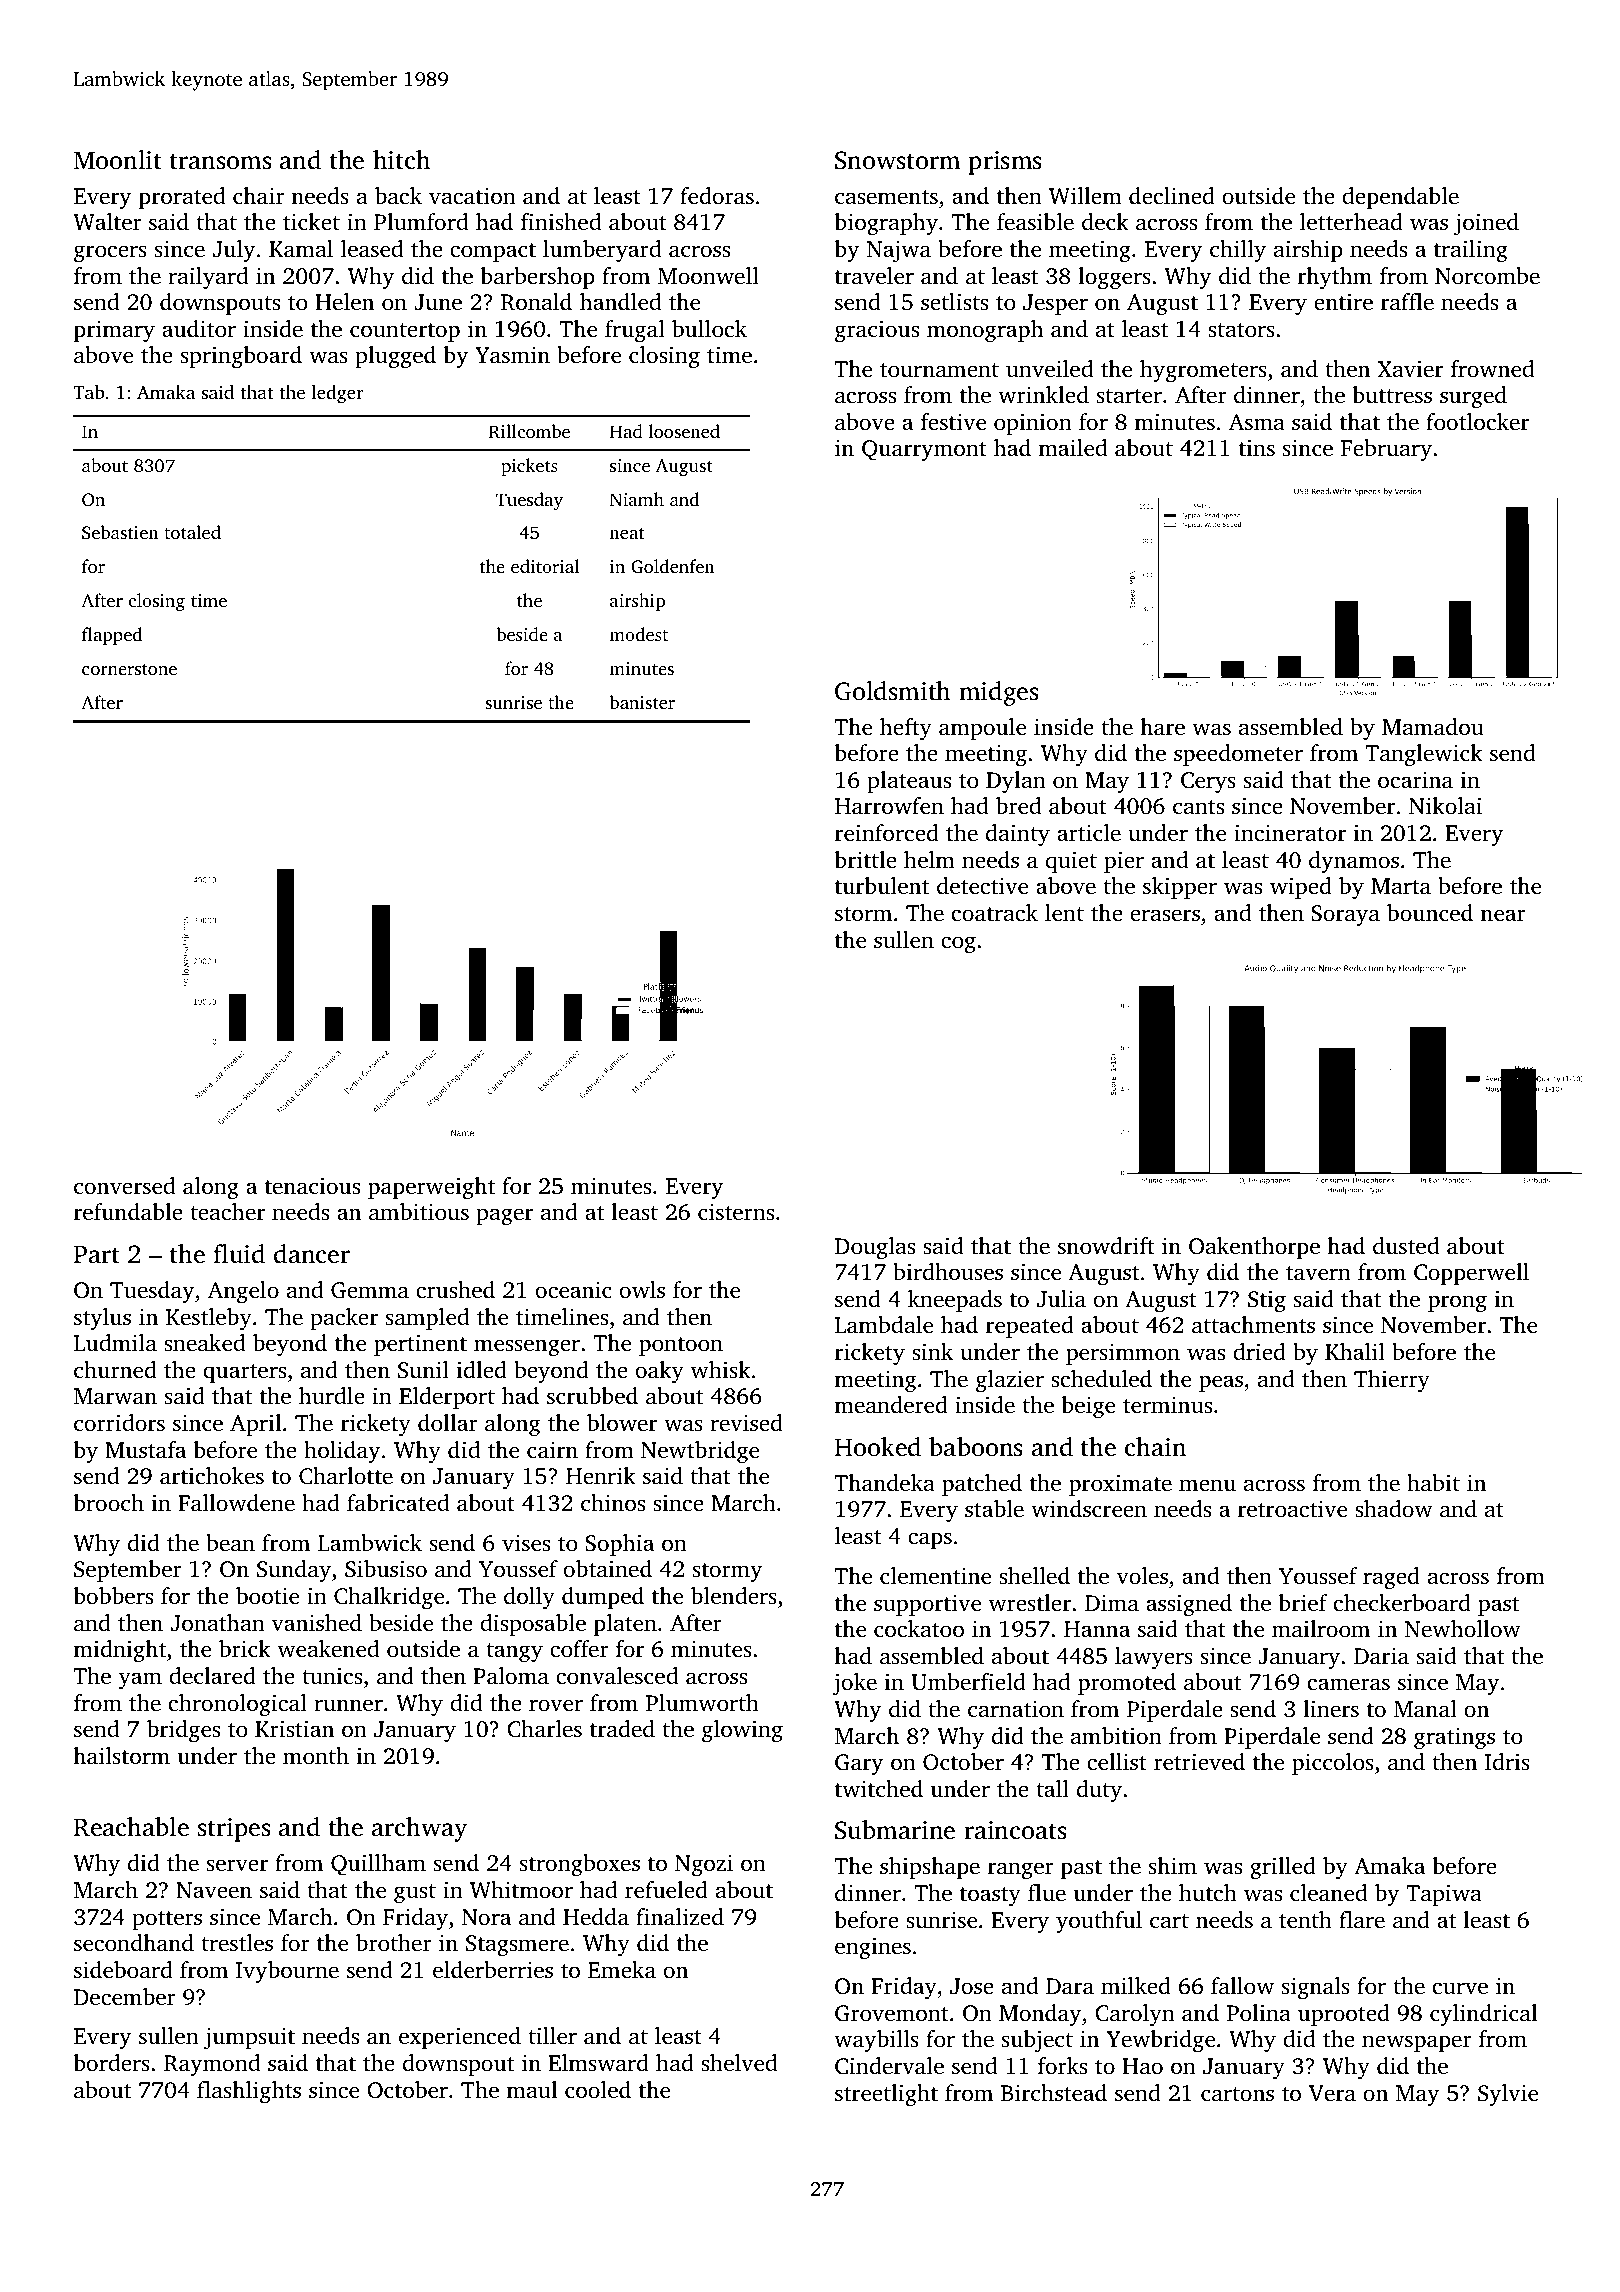 The image size is (1620, 2292). I want to click on shelled, so click(1034, 1576).
